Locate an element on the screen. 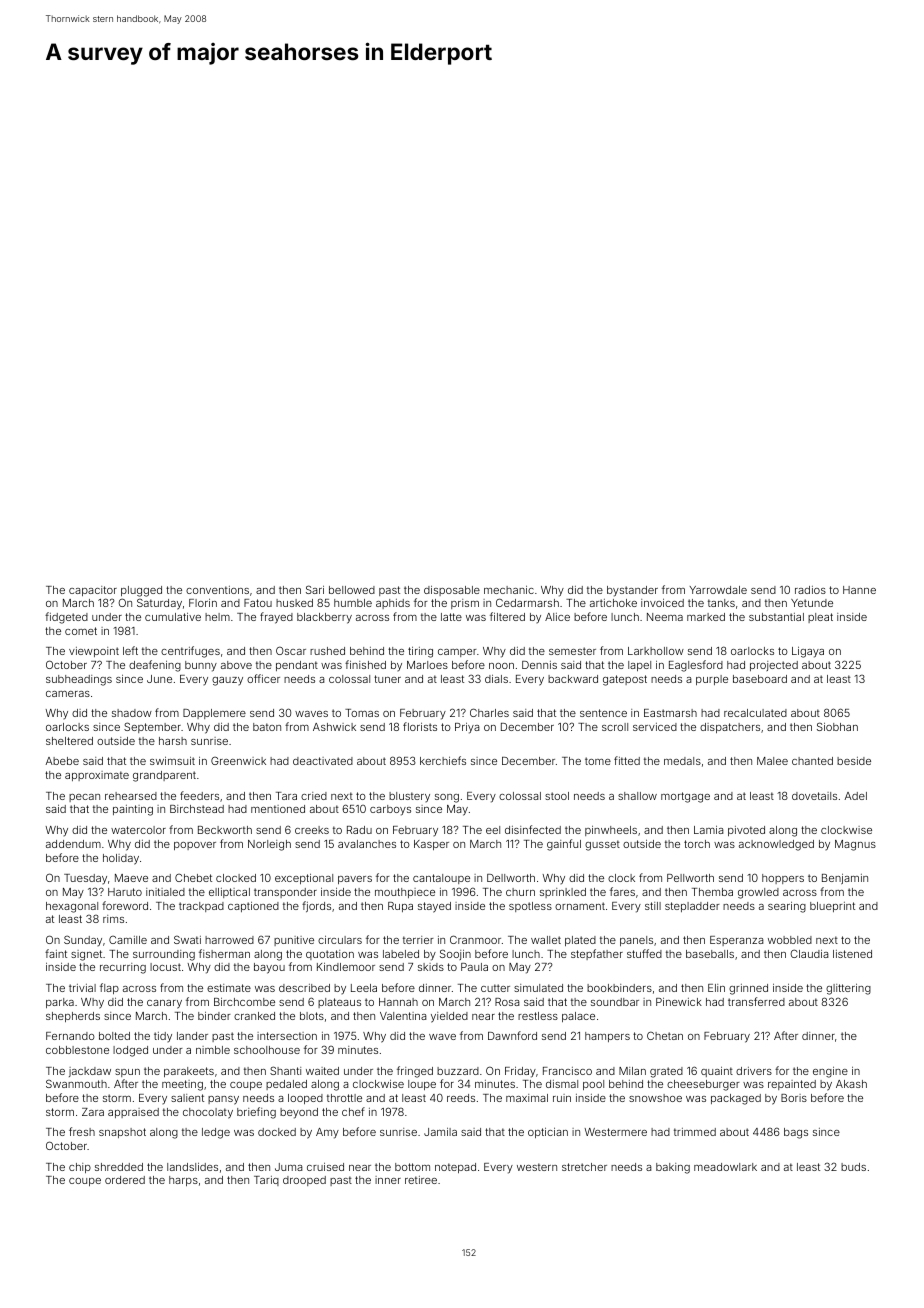  fringed is located at coordinates (415, 1072).
